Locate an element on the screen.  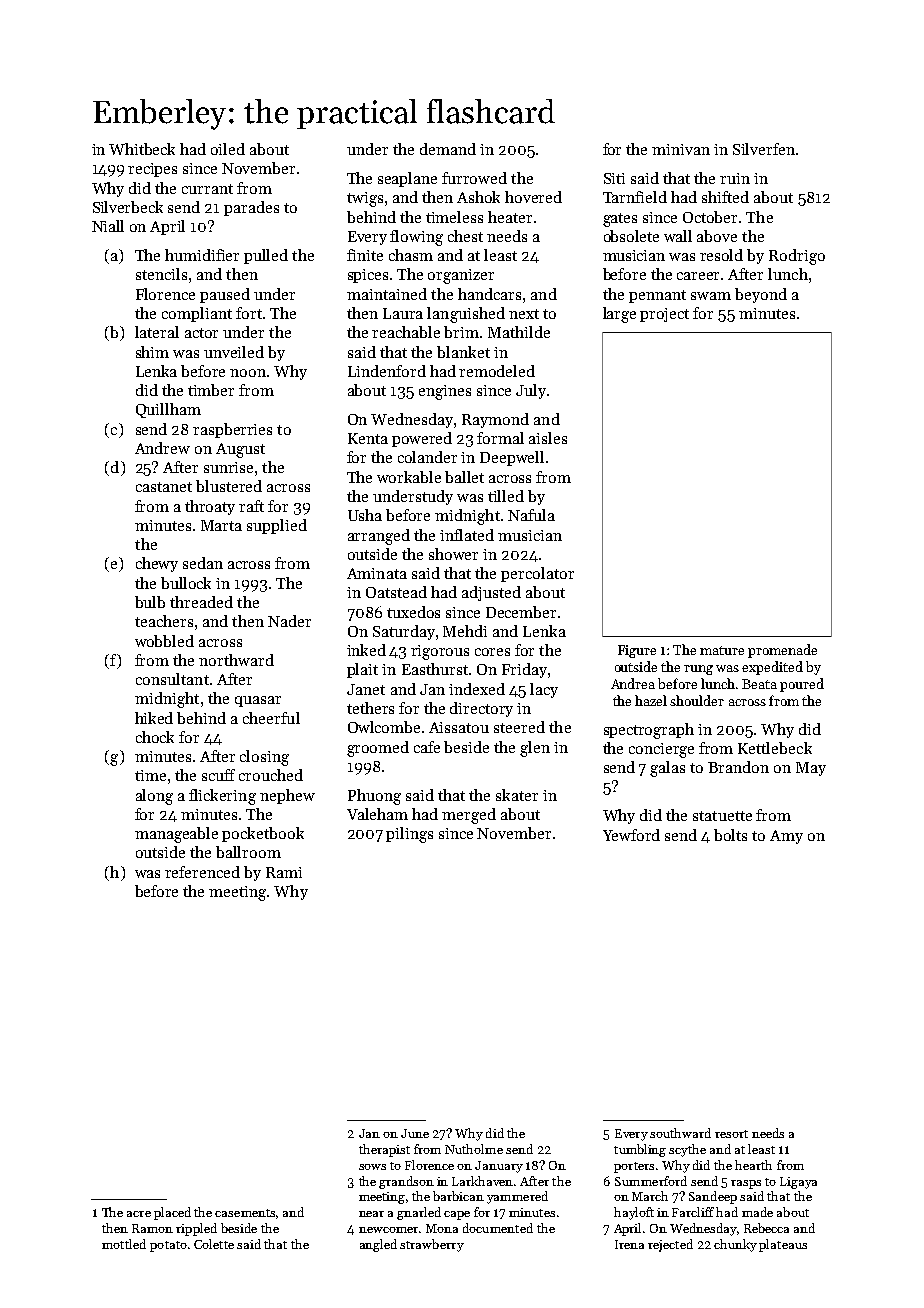
along is located at coordinates (154, 797).
